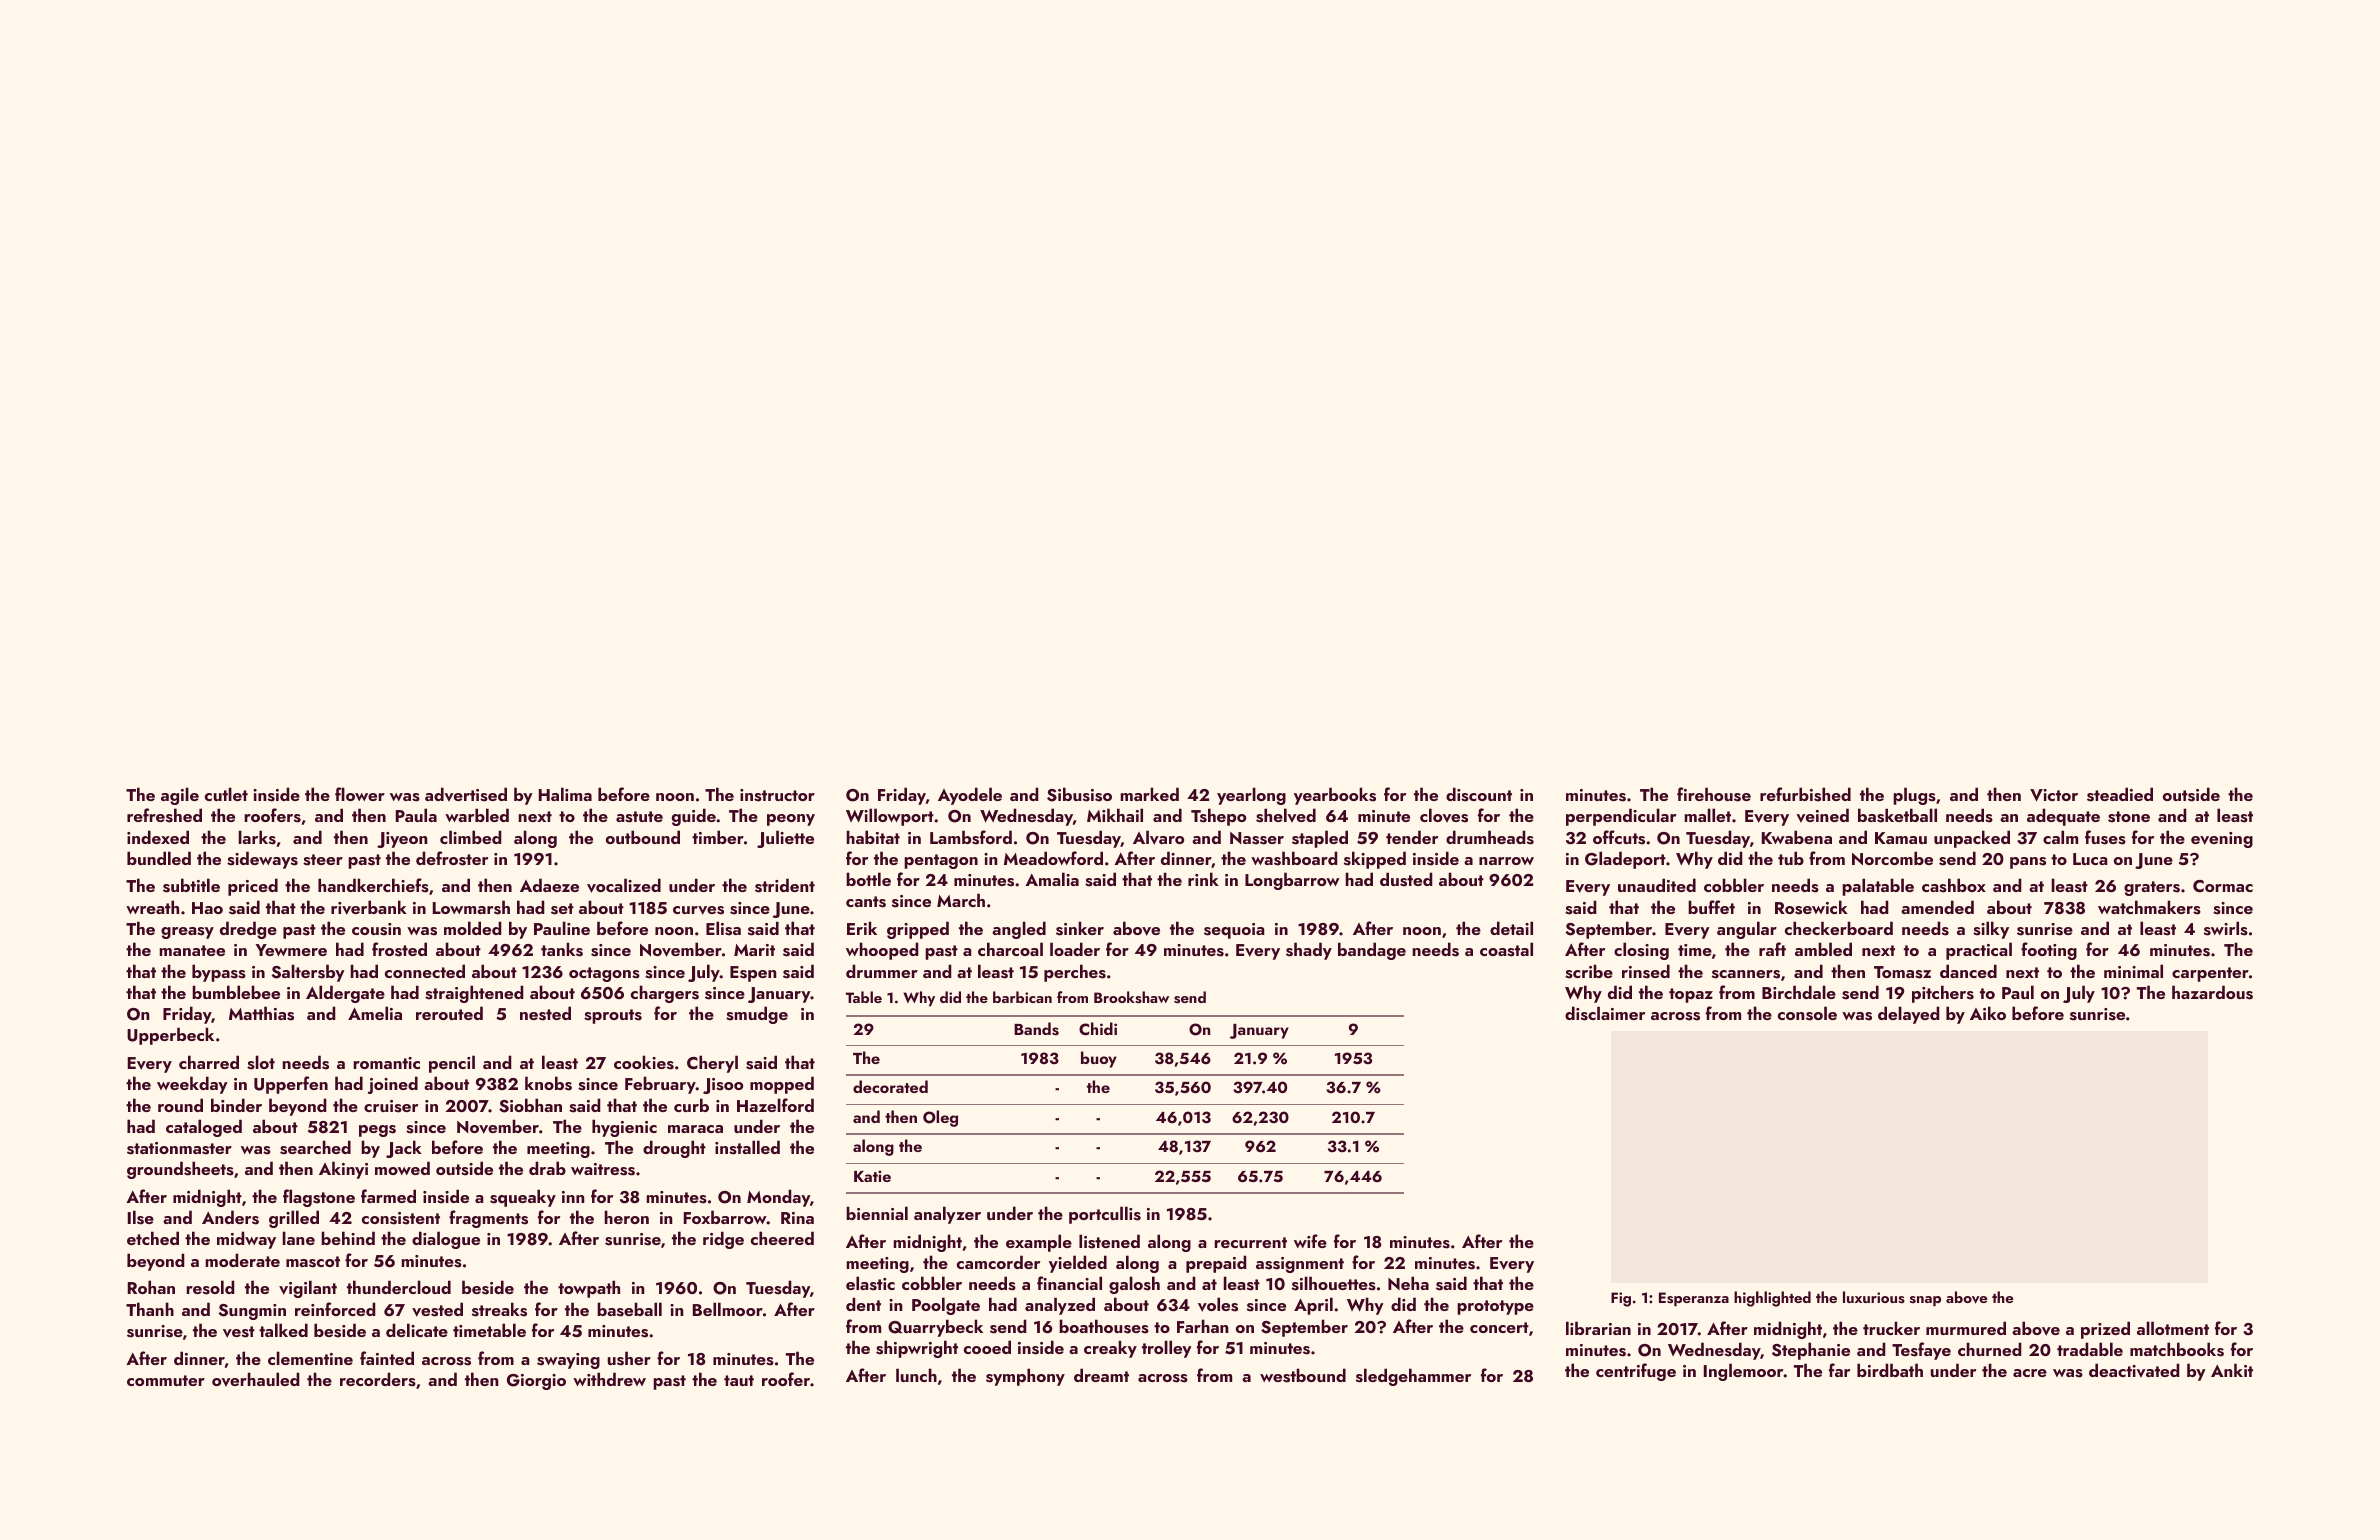  Describe the element at coordinates (1943, 994) in the document. I see `pitchers` at that location.
